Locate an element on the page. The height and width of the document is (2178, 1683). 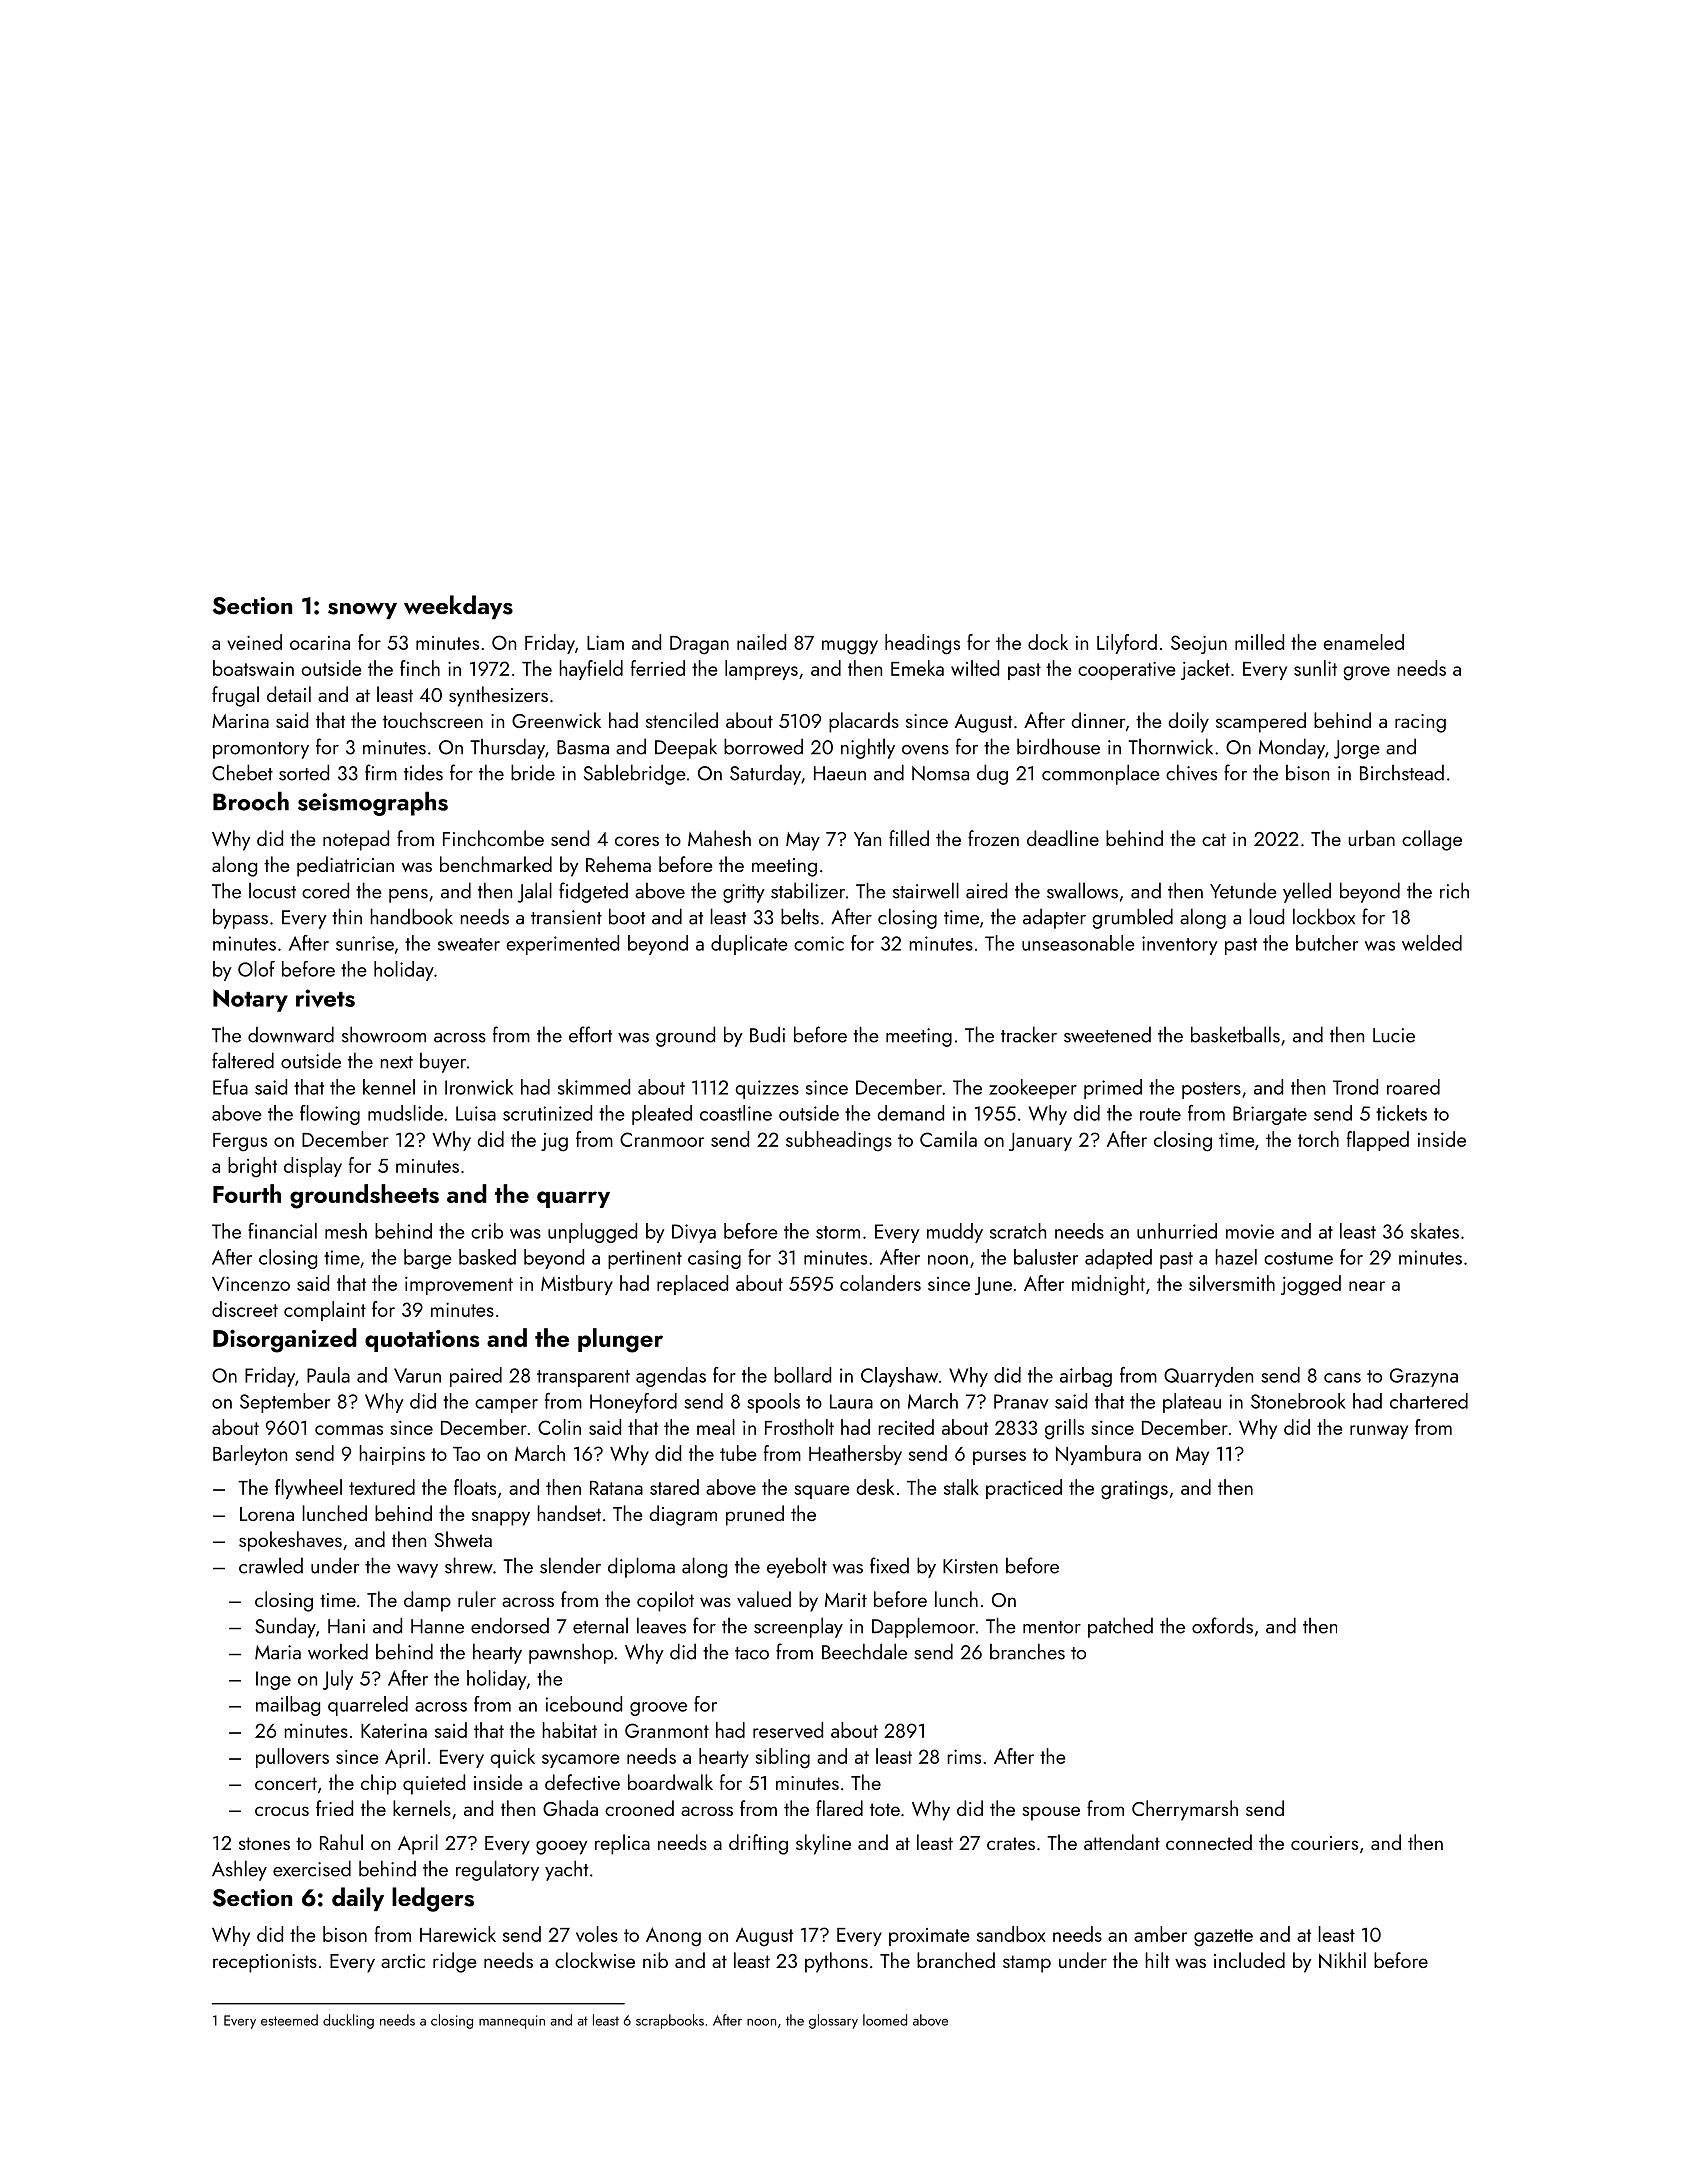
zookeeper is located at coordinates (1033, 1089).
